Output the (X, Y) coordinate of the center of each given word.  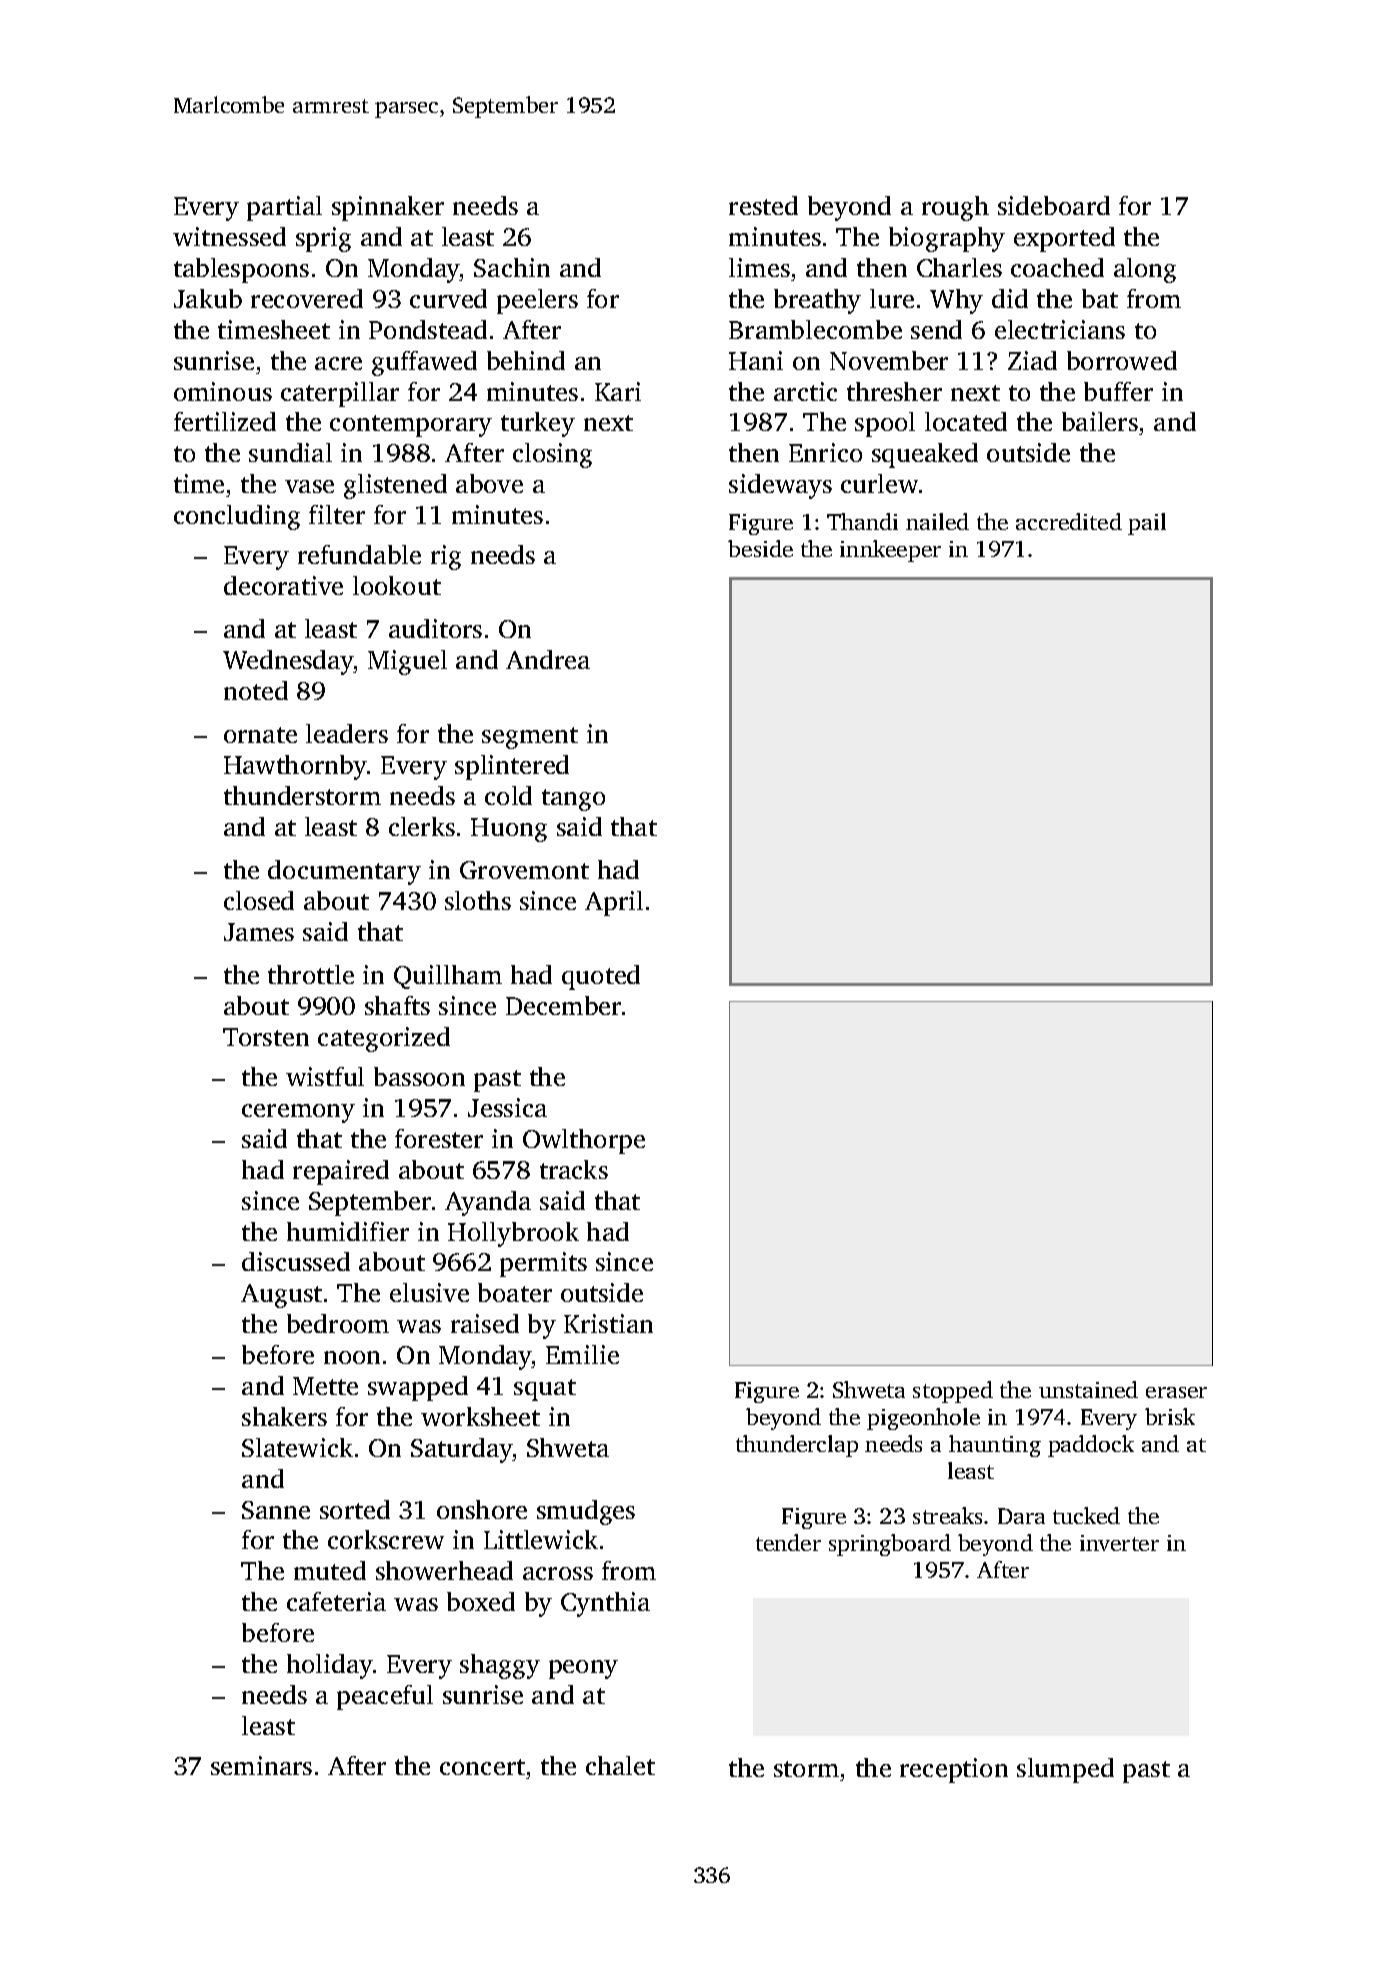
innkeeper (890, 551)
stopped (953, 1392)
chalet (620, 1765)
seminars (261, 1765)
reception (954, 1770)
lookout (397, 585)
